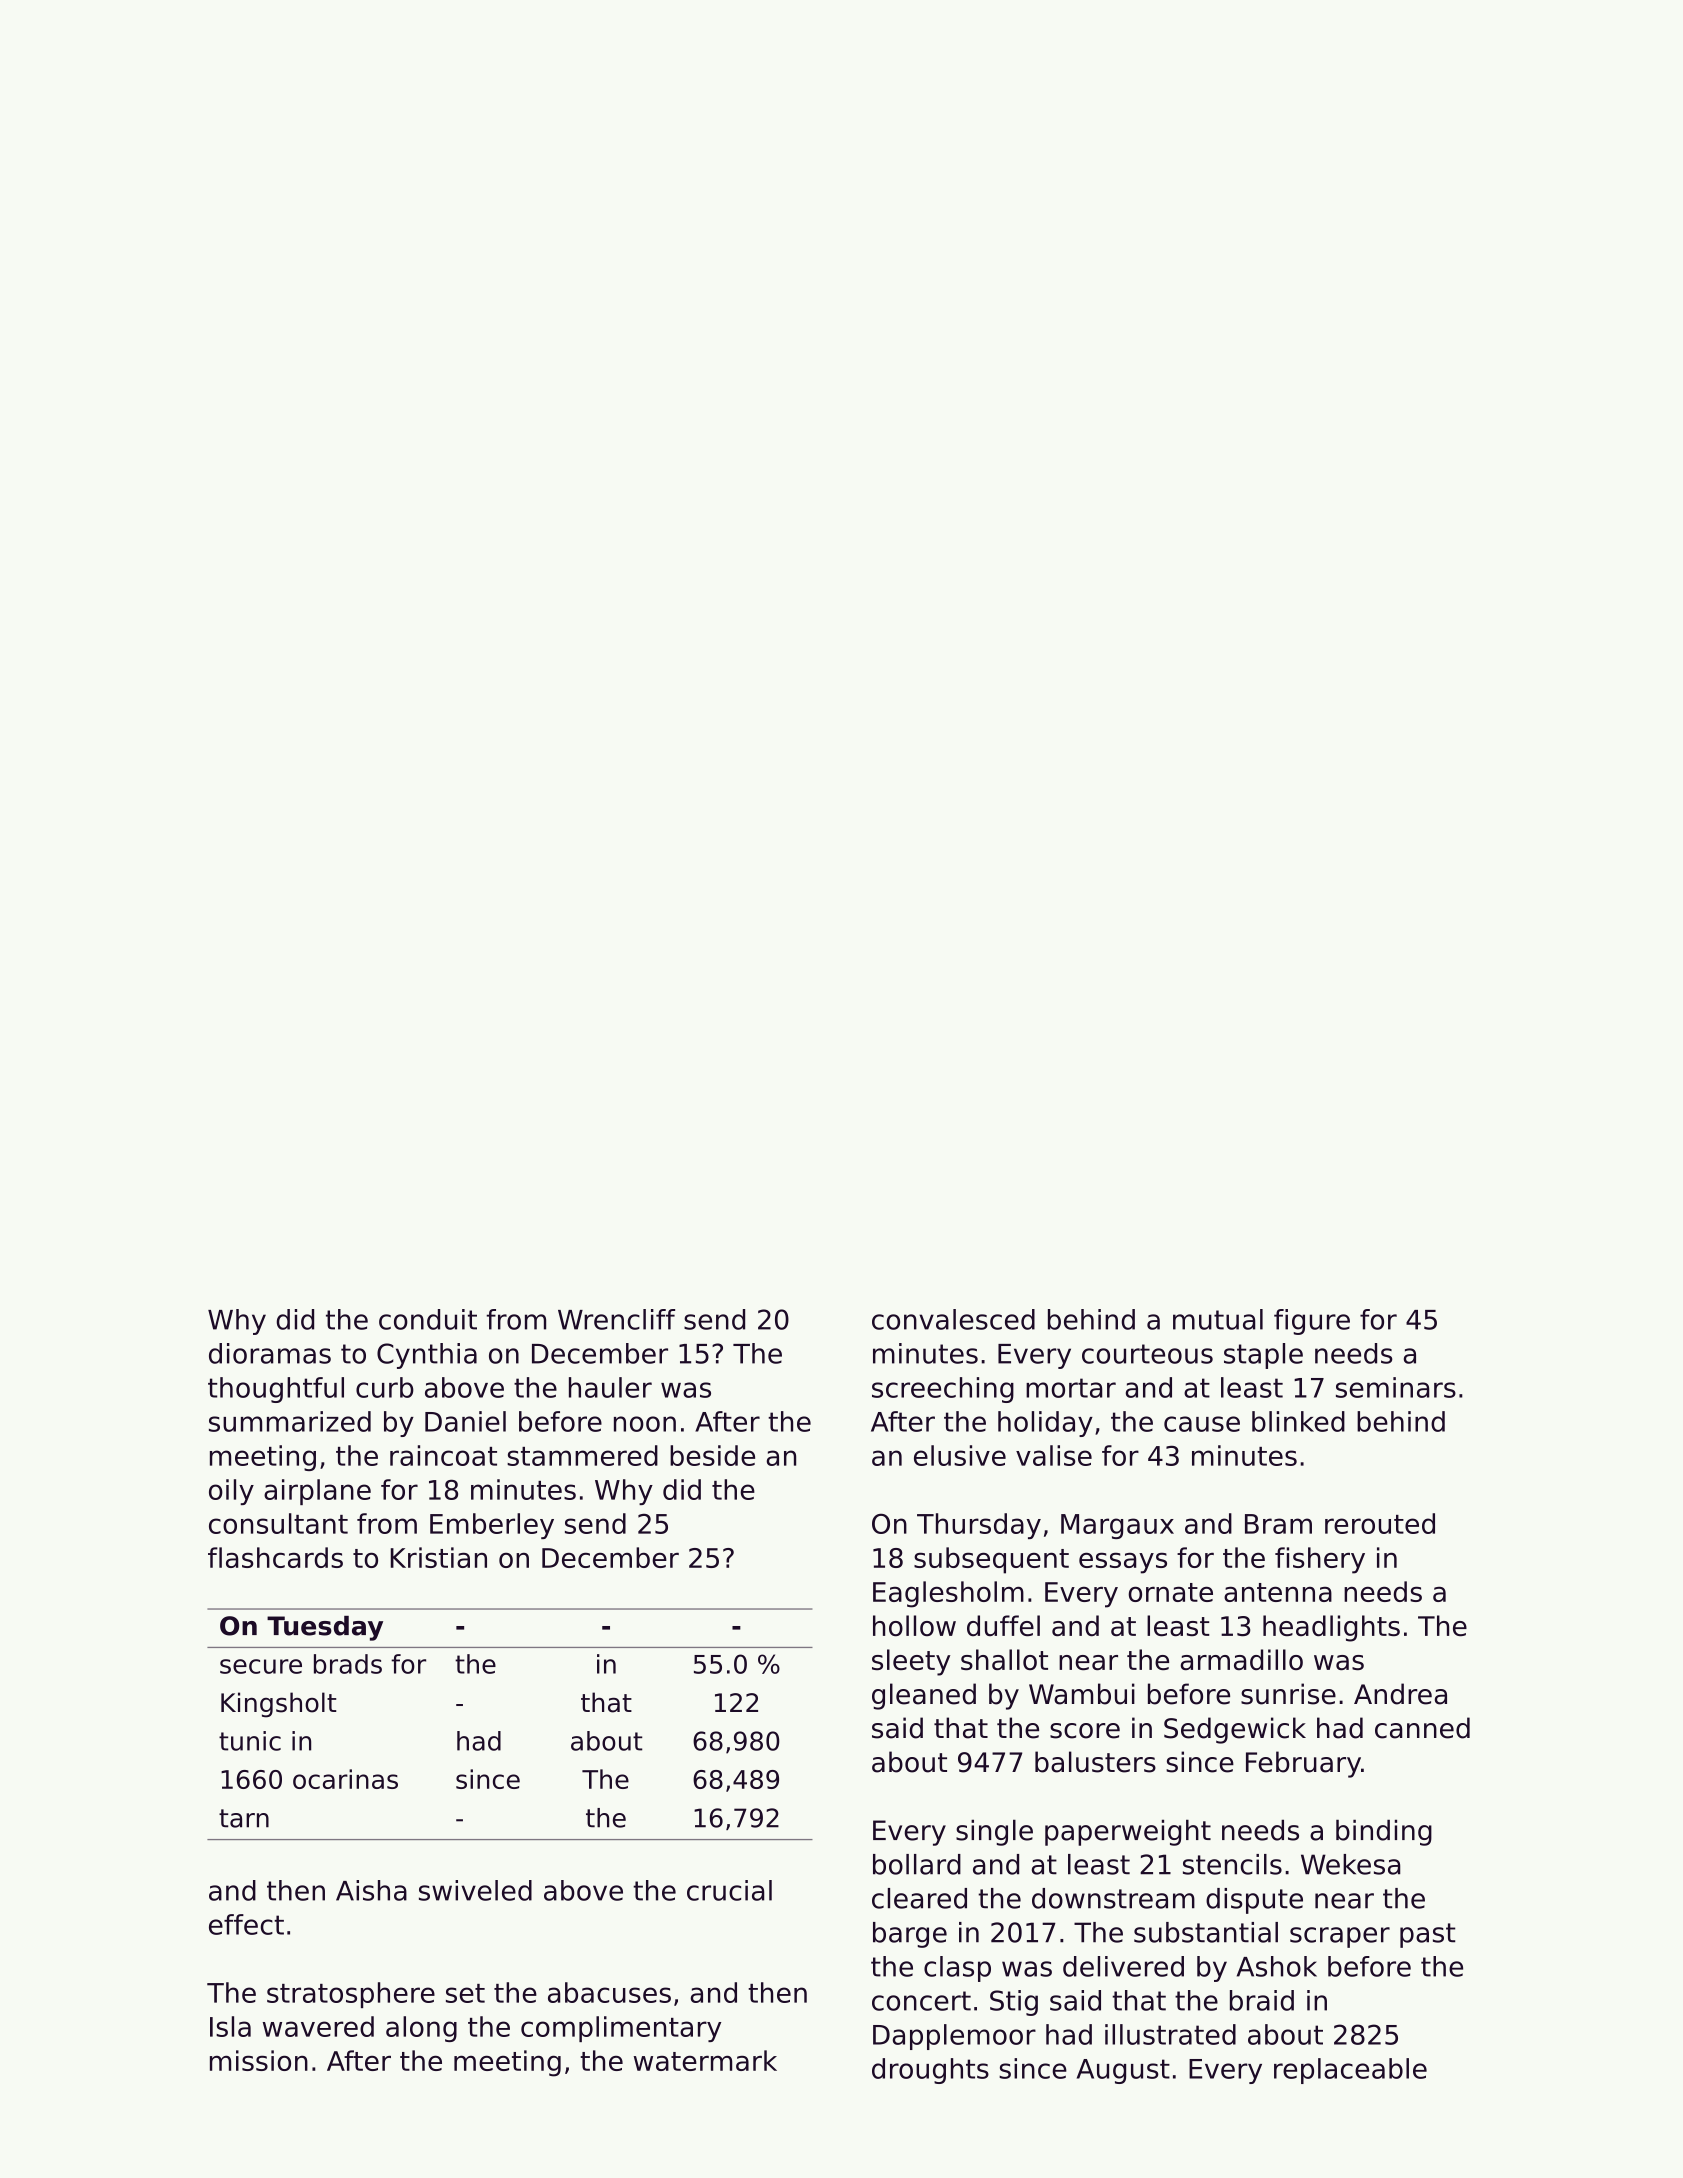  I want to click on blinked, so click(1298, 1421).
